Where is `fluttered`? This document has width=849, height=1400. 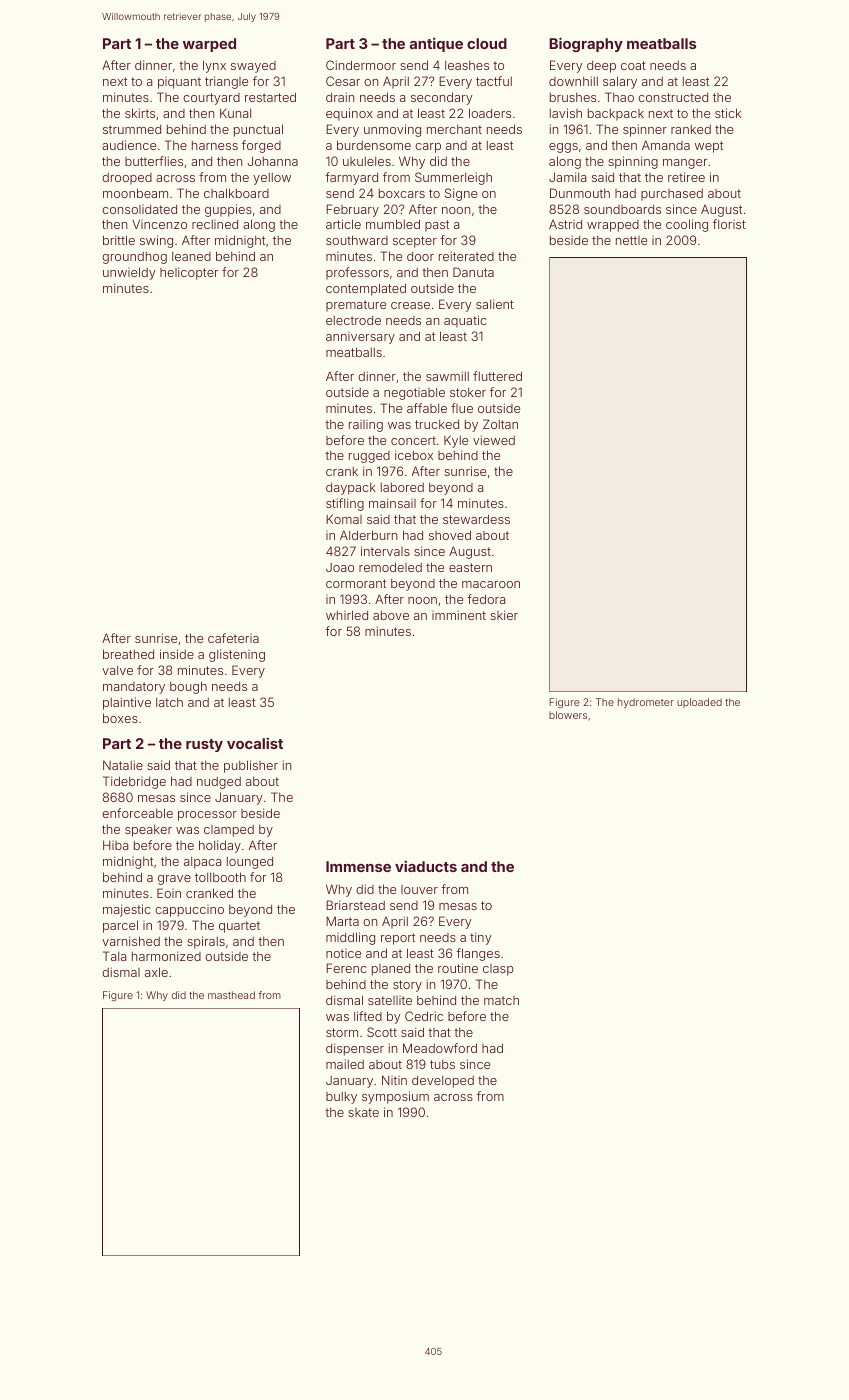 fluttered is located at coordinates (497, 376).
